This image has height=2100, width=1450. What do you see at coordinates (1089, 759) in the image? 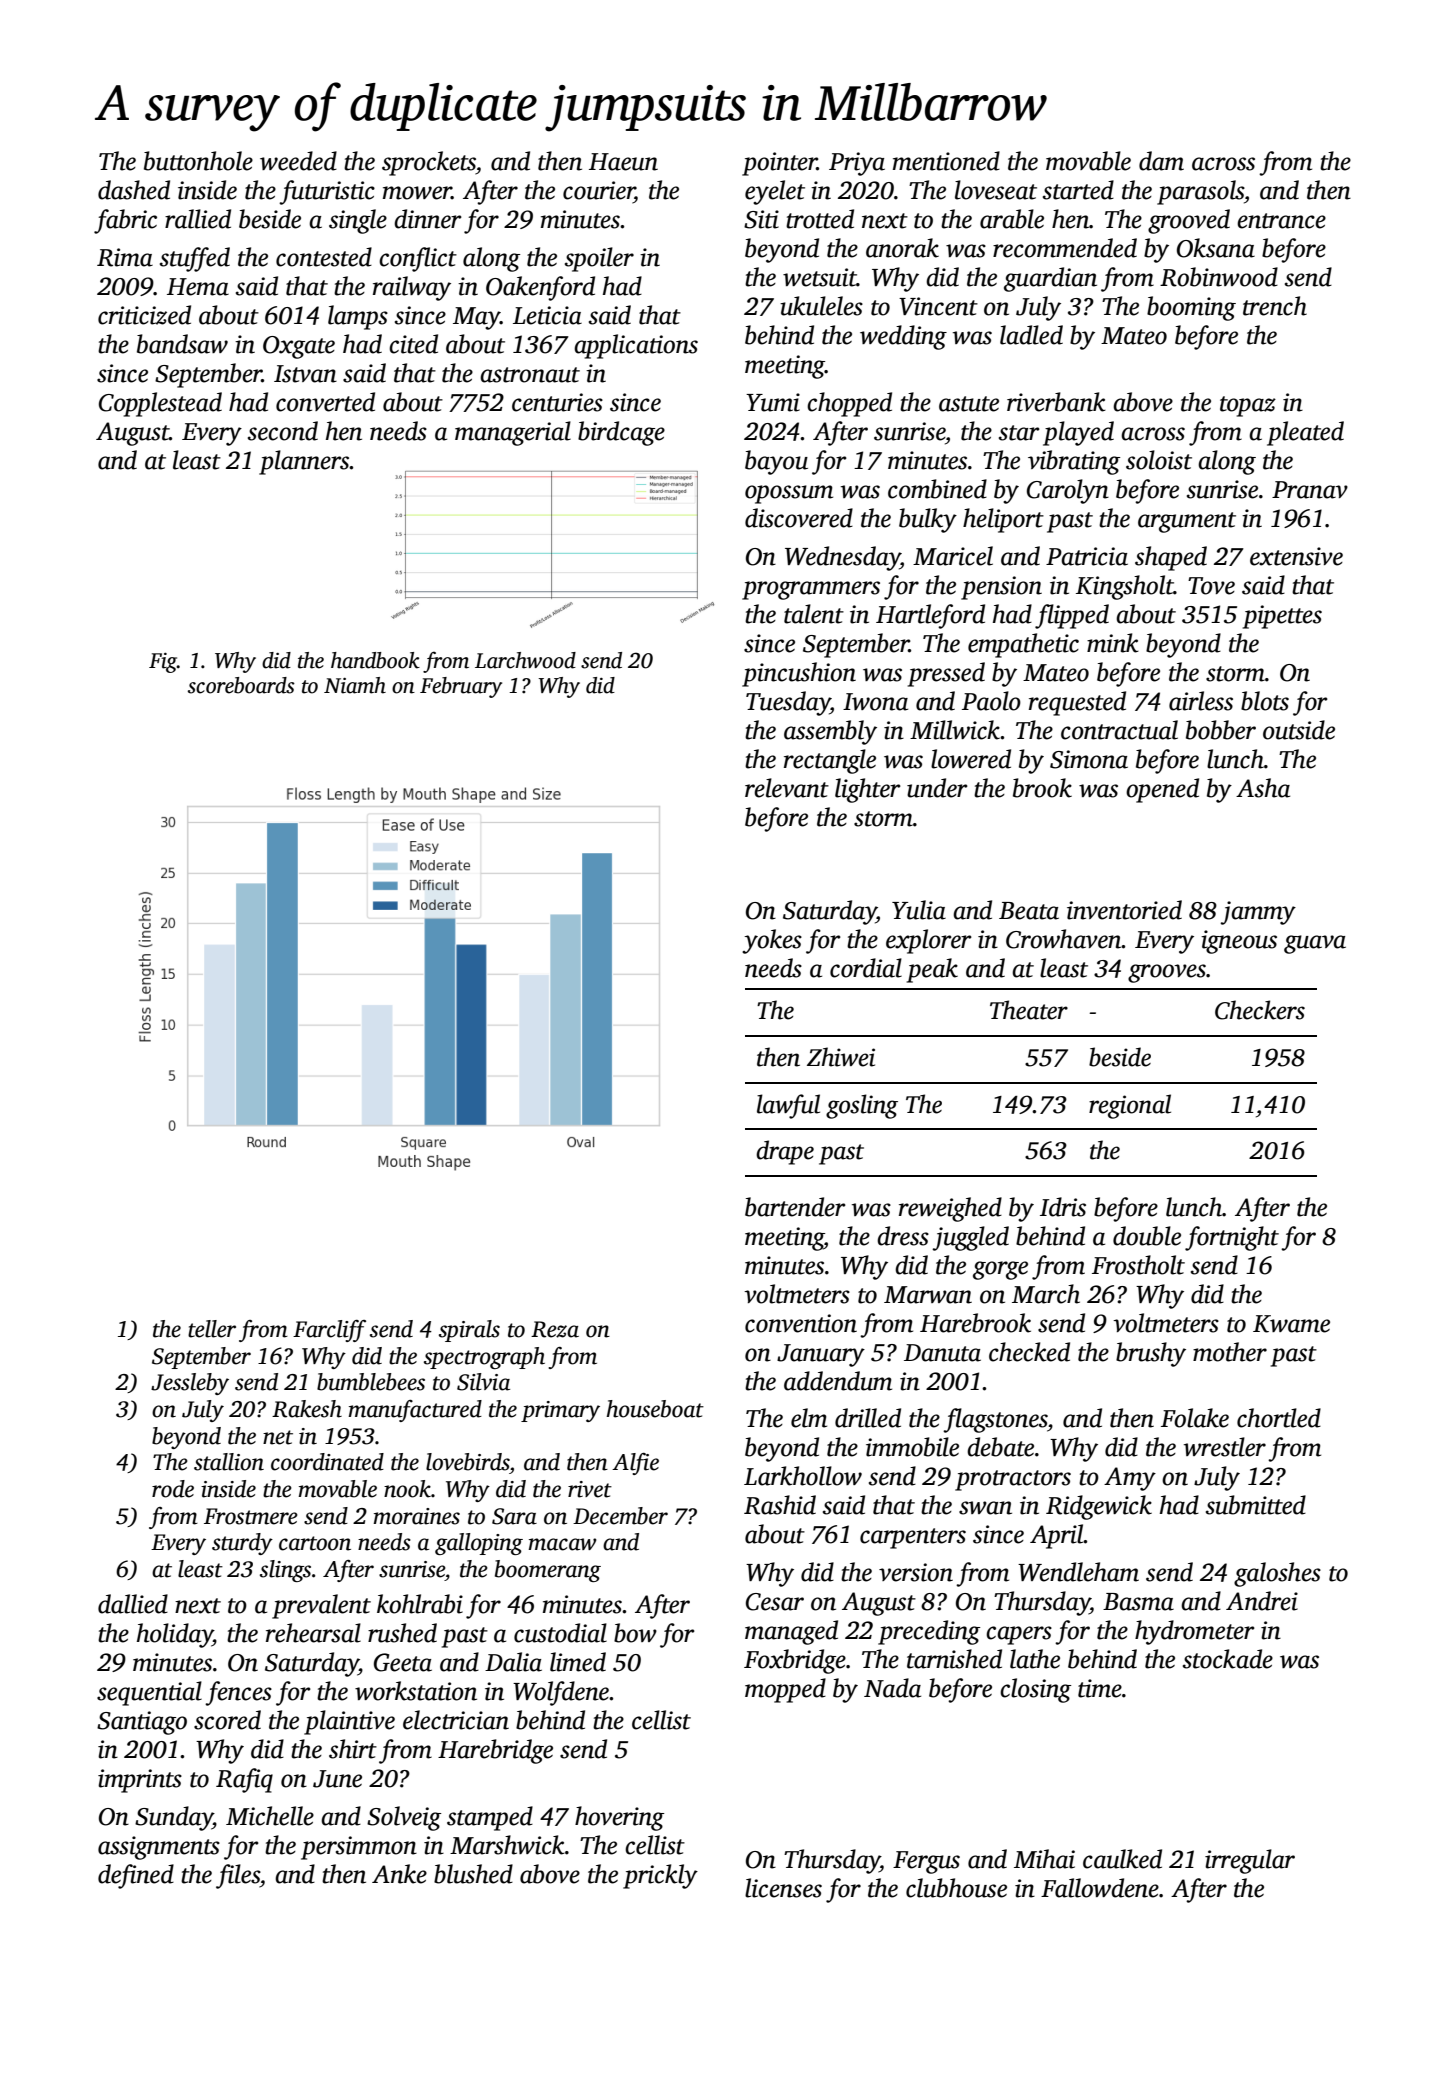
I see `Simona` at bounding box center [1089, 759].
